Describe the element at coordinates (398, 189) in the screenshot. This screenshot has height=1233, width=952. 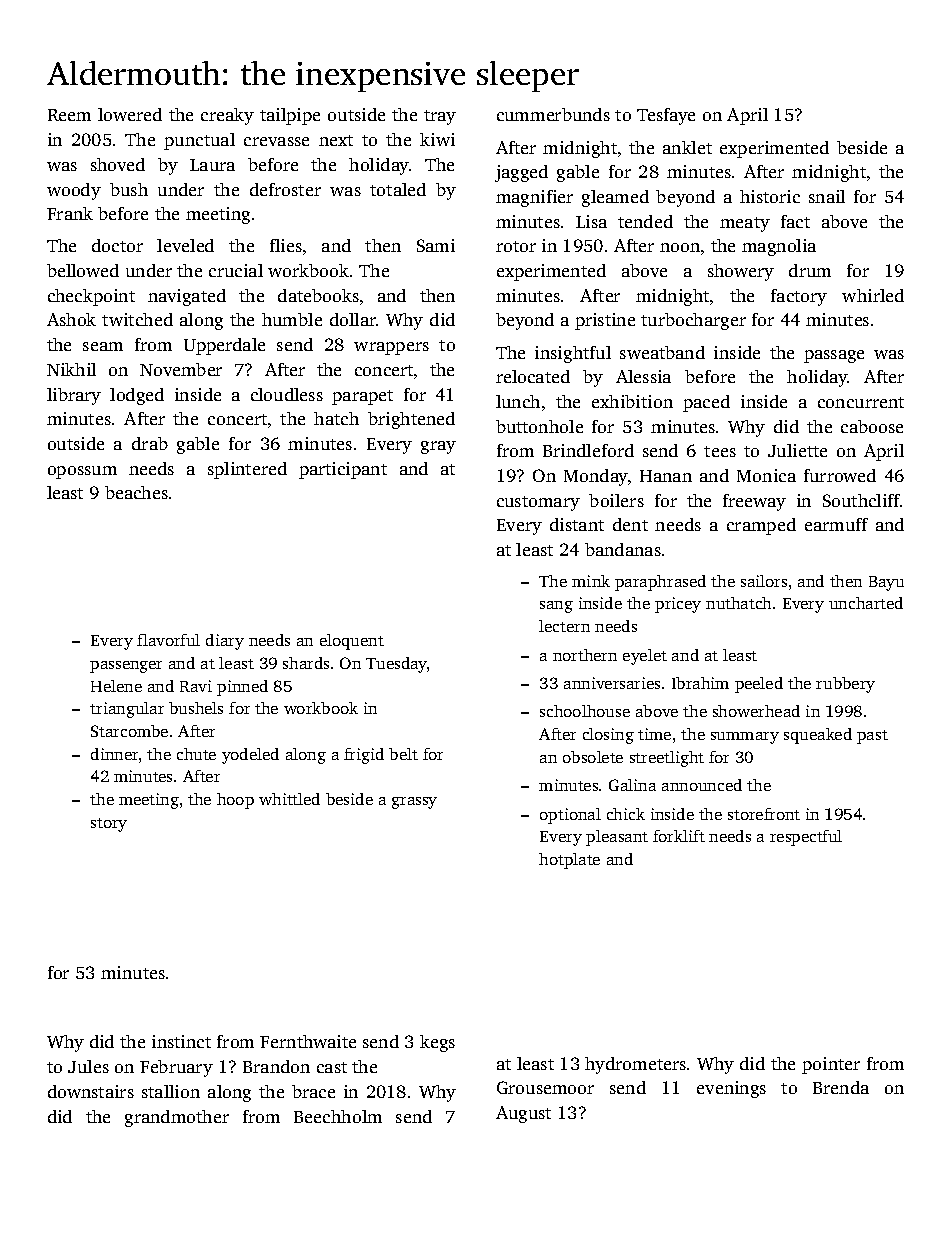
I see `totaled` at that location.
